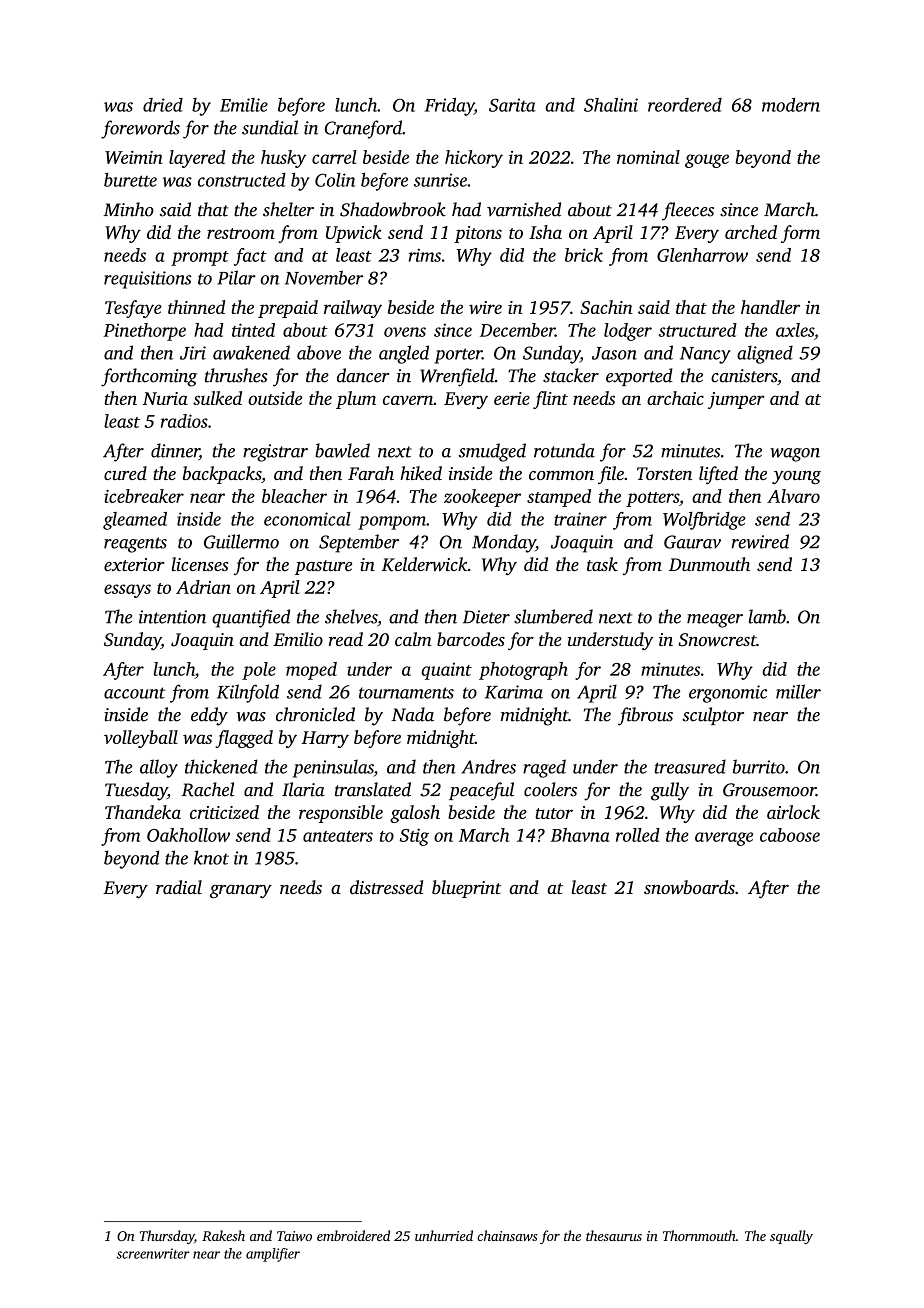  What do you see at coordinates (167, 1237) in the screenshot?
I see `Thursday` at bounding box center [167, 1237].
